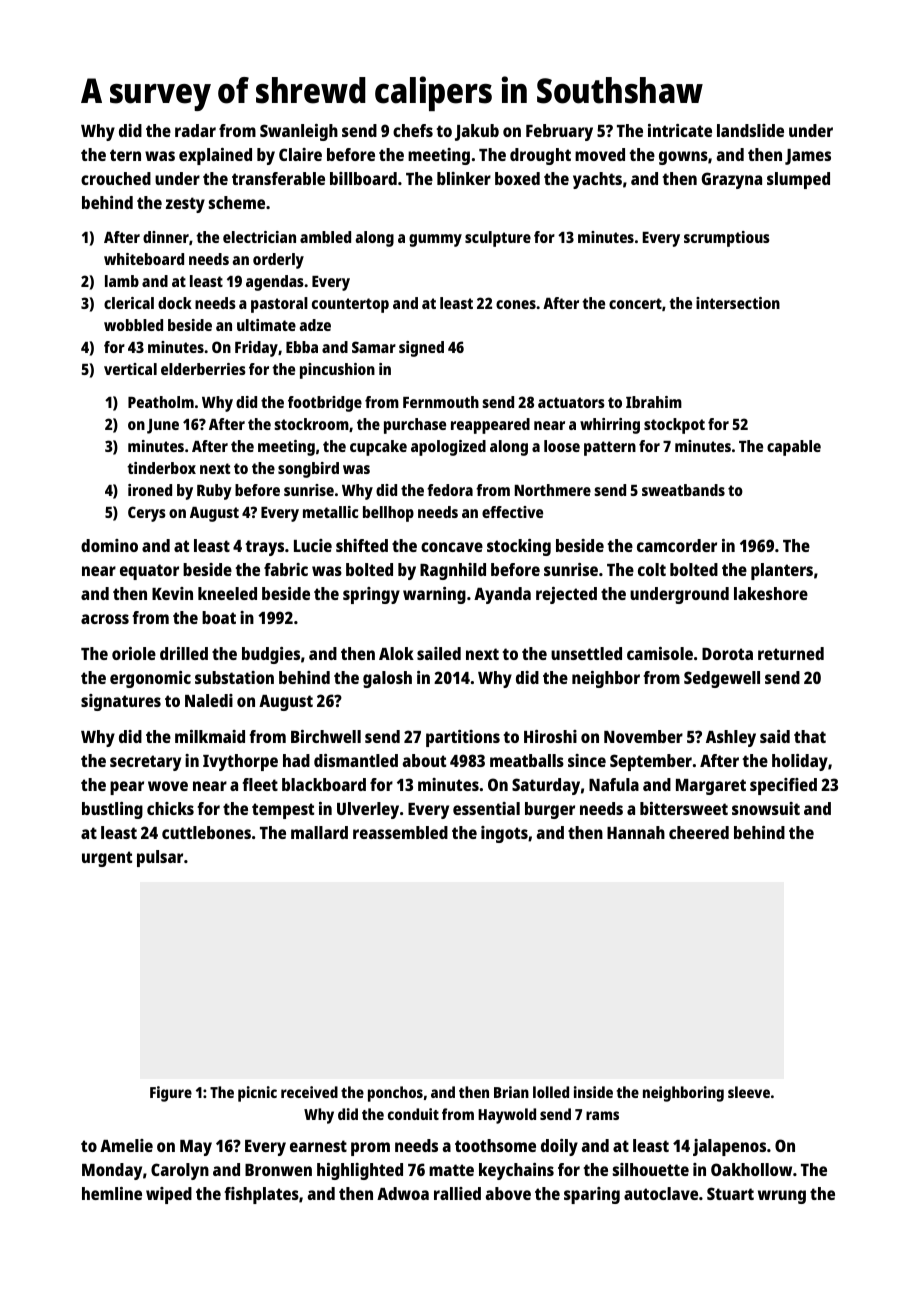 Image resolution: width=924 pixels, height=1308 pixels. I want to click on Naledi, so click(209, 700).
